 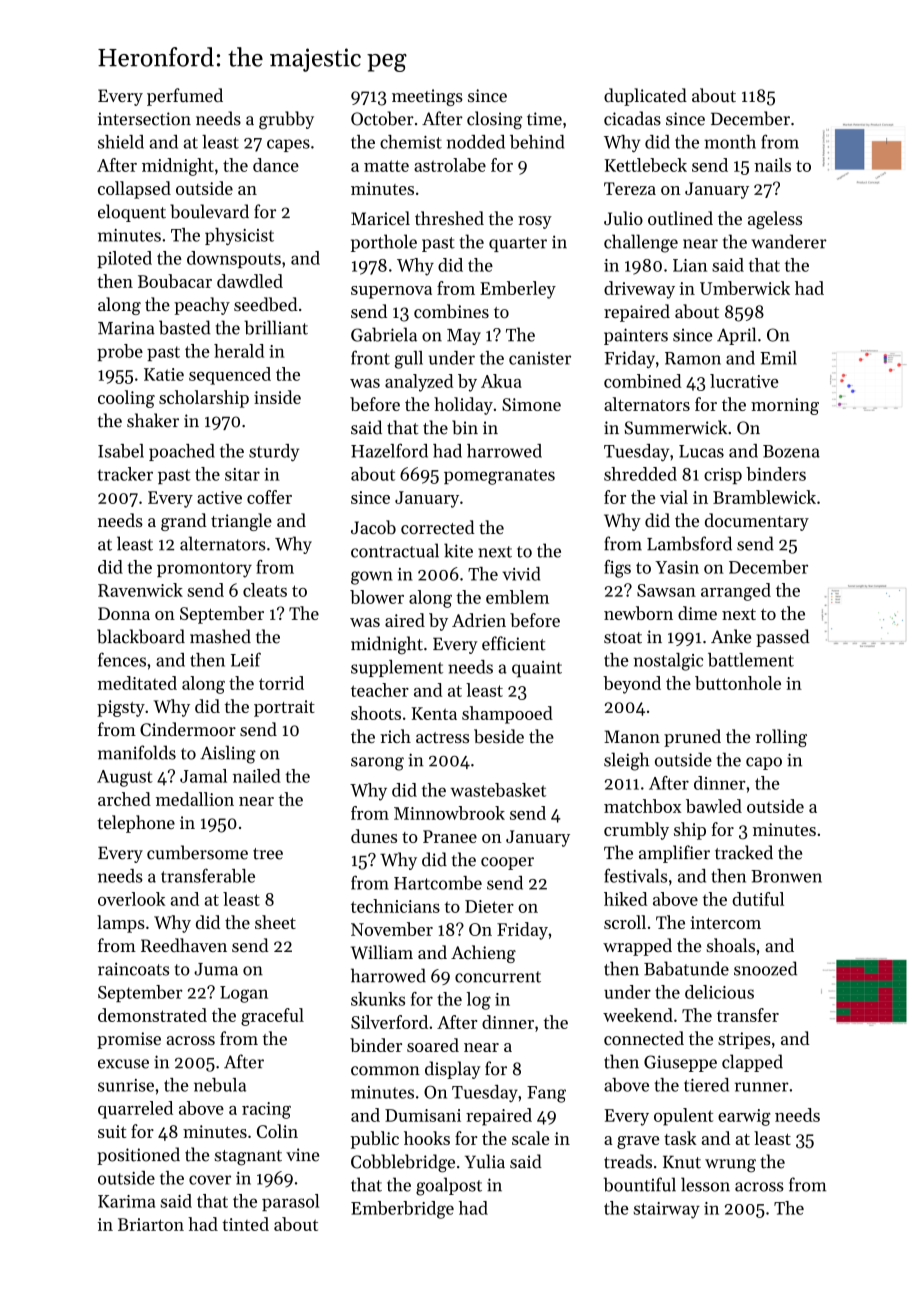 What do you see at coordinates (112, 1131) in the page?
I see `suit` at bounding box center [112, 1131].
